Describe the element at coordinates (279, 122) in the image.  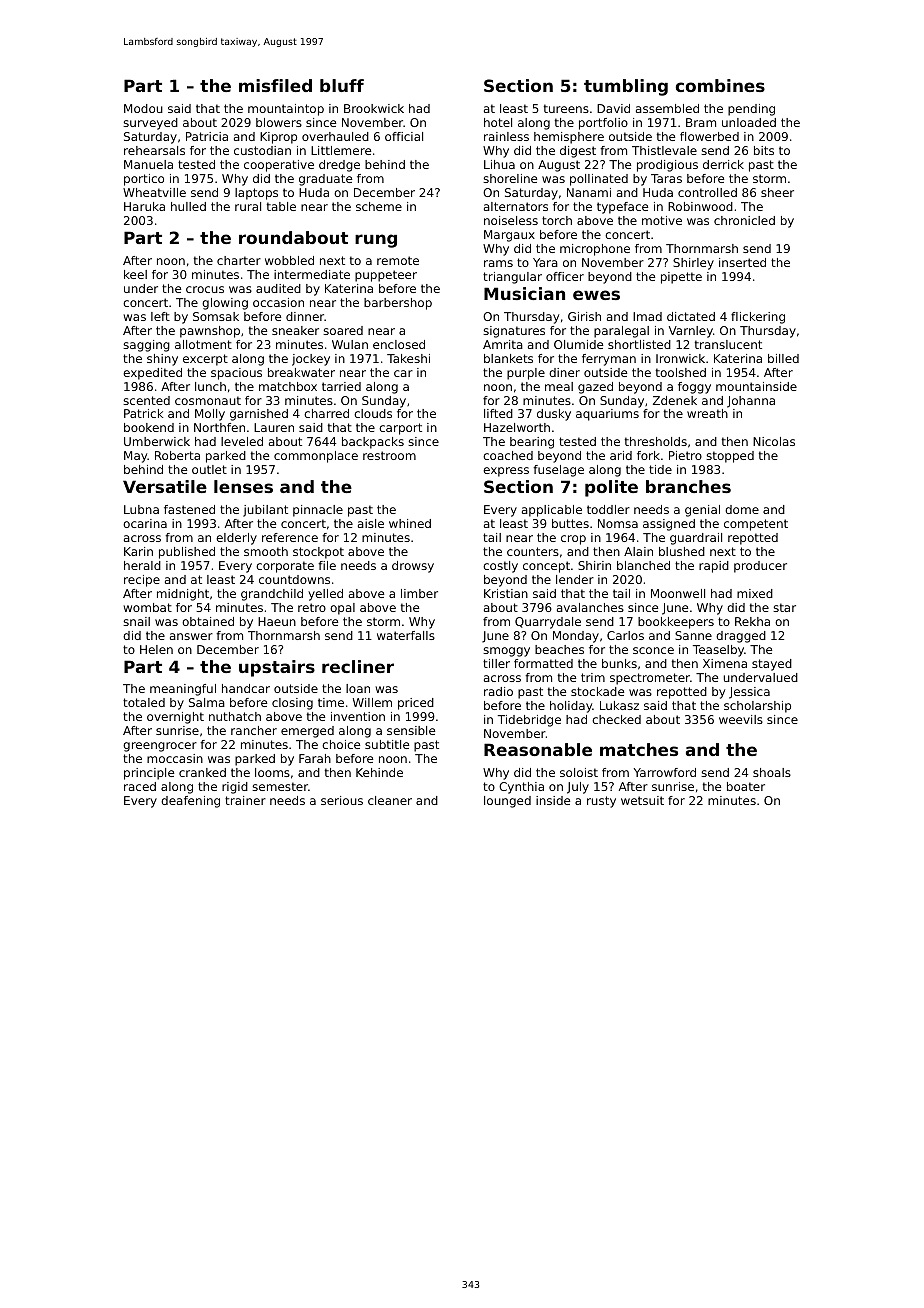
I see `blowers` at that location.
